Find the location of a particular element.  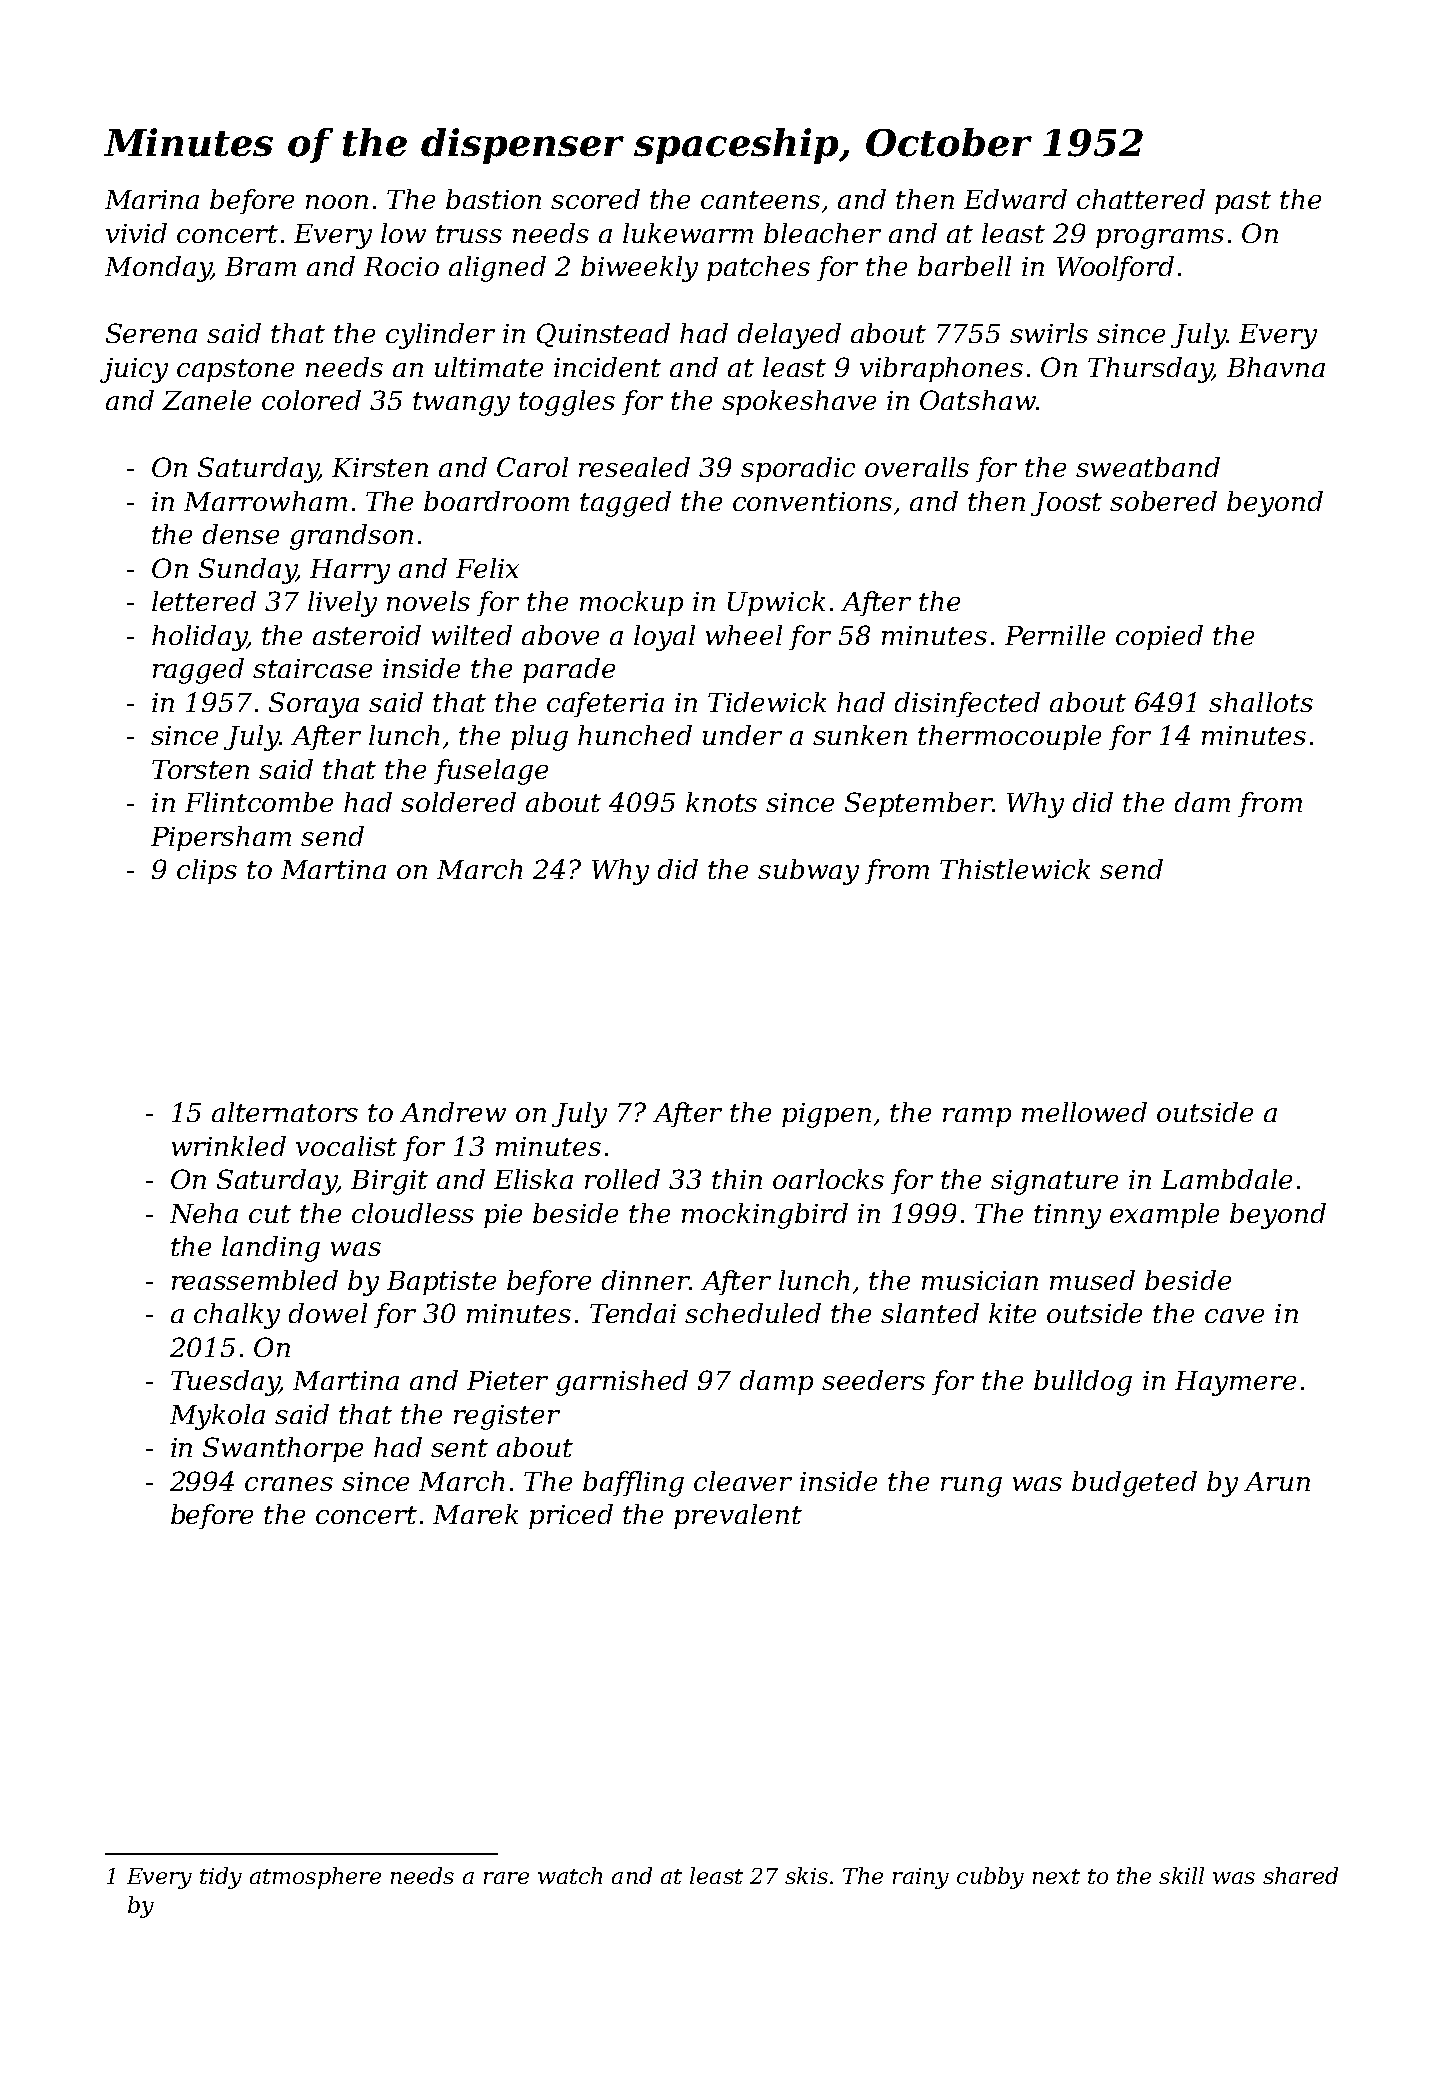

sobered is located at coordinates (1163, 501).
